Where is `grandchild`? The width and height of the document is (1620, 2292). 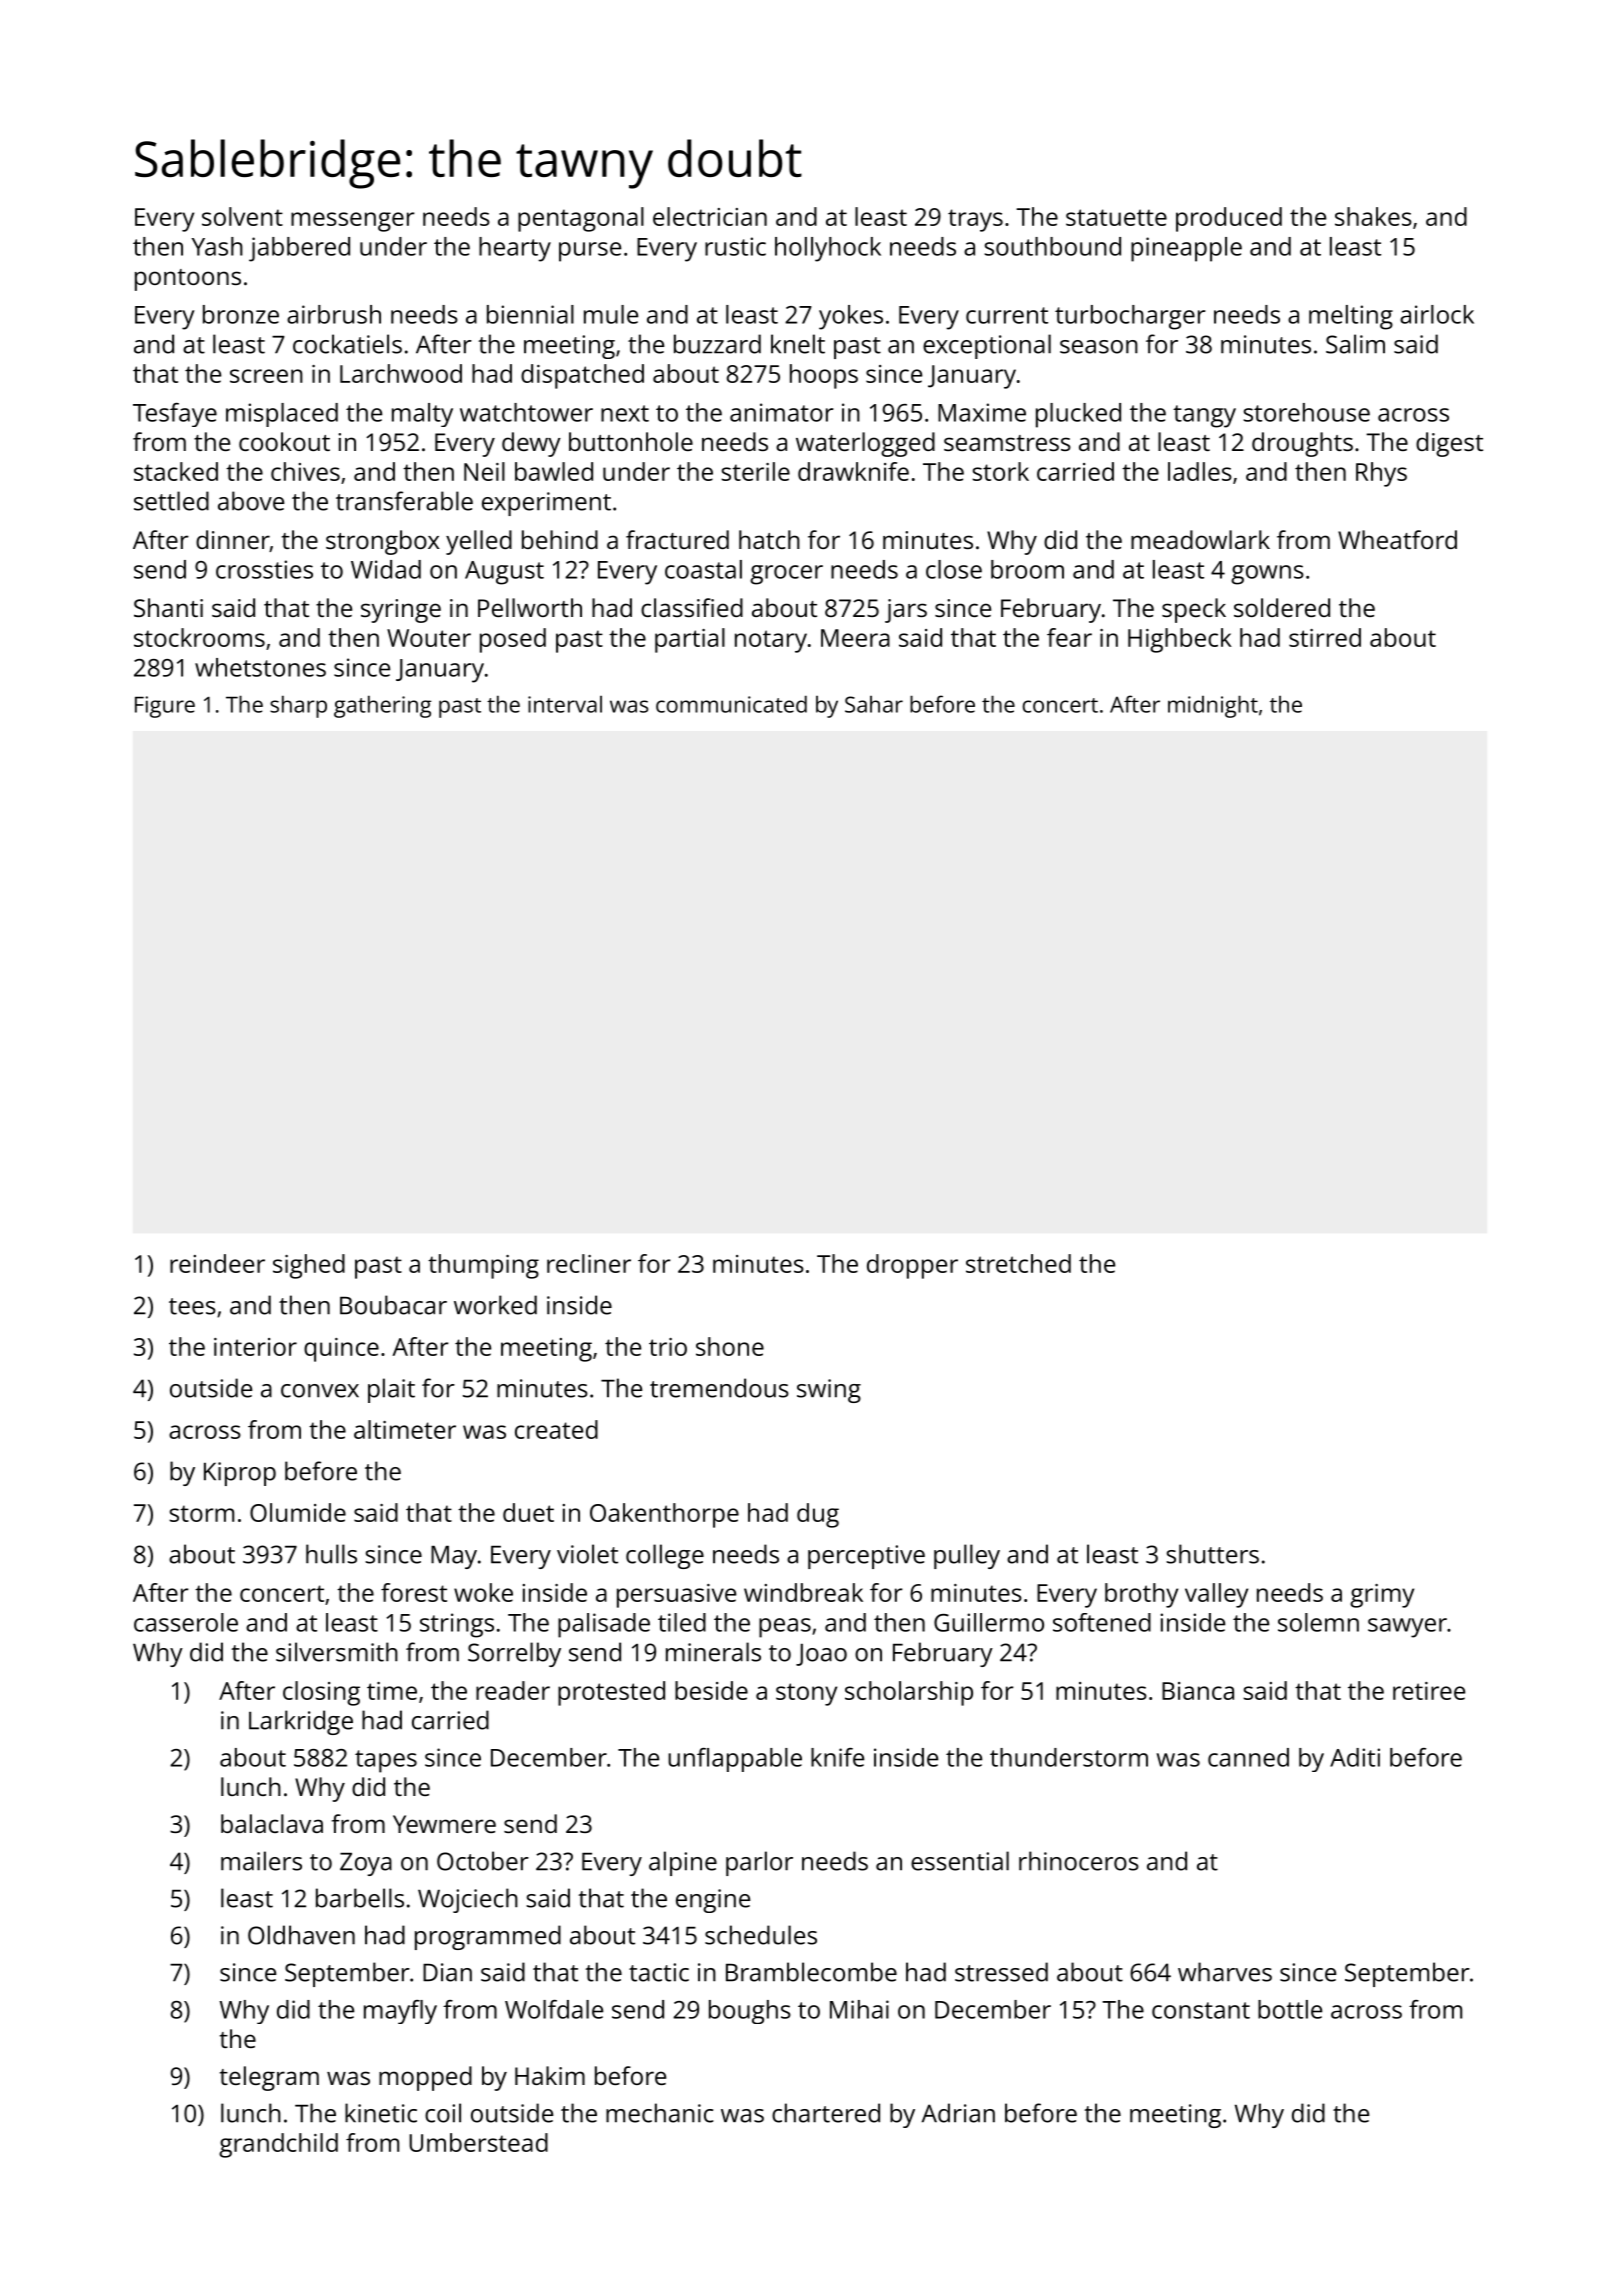
grandchild is located at coordinates (278, 2145).
